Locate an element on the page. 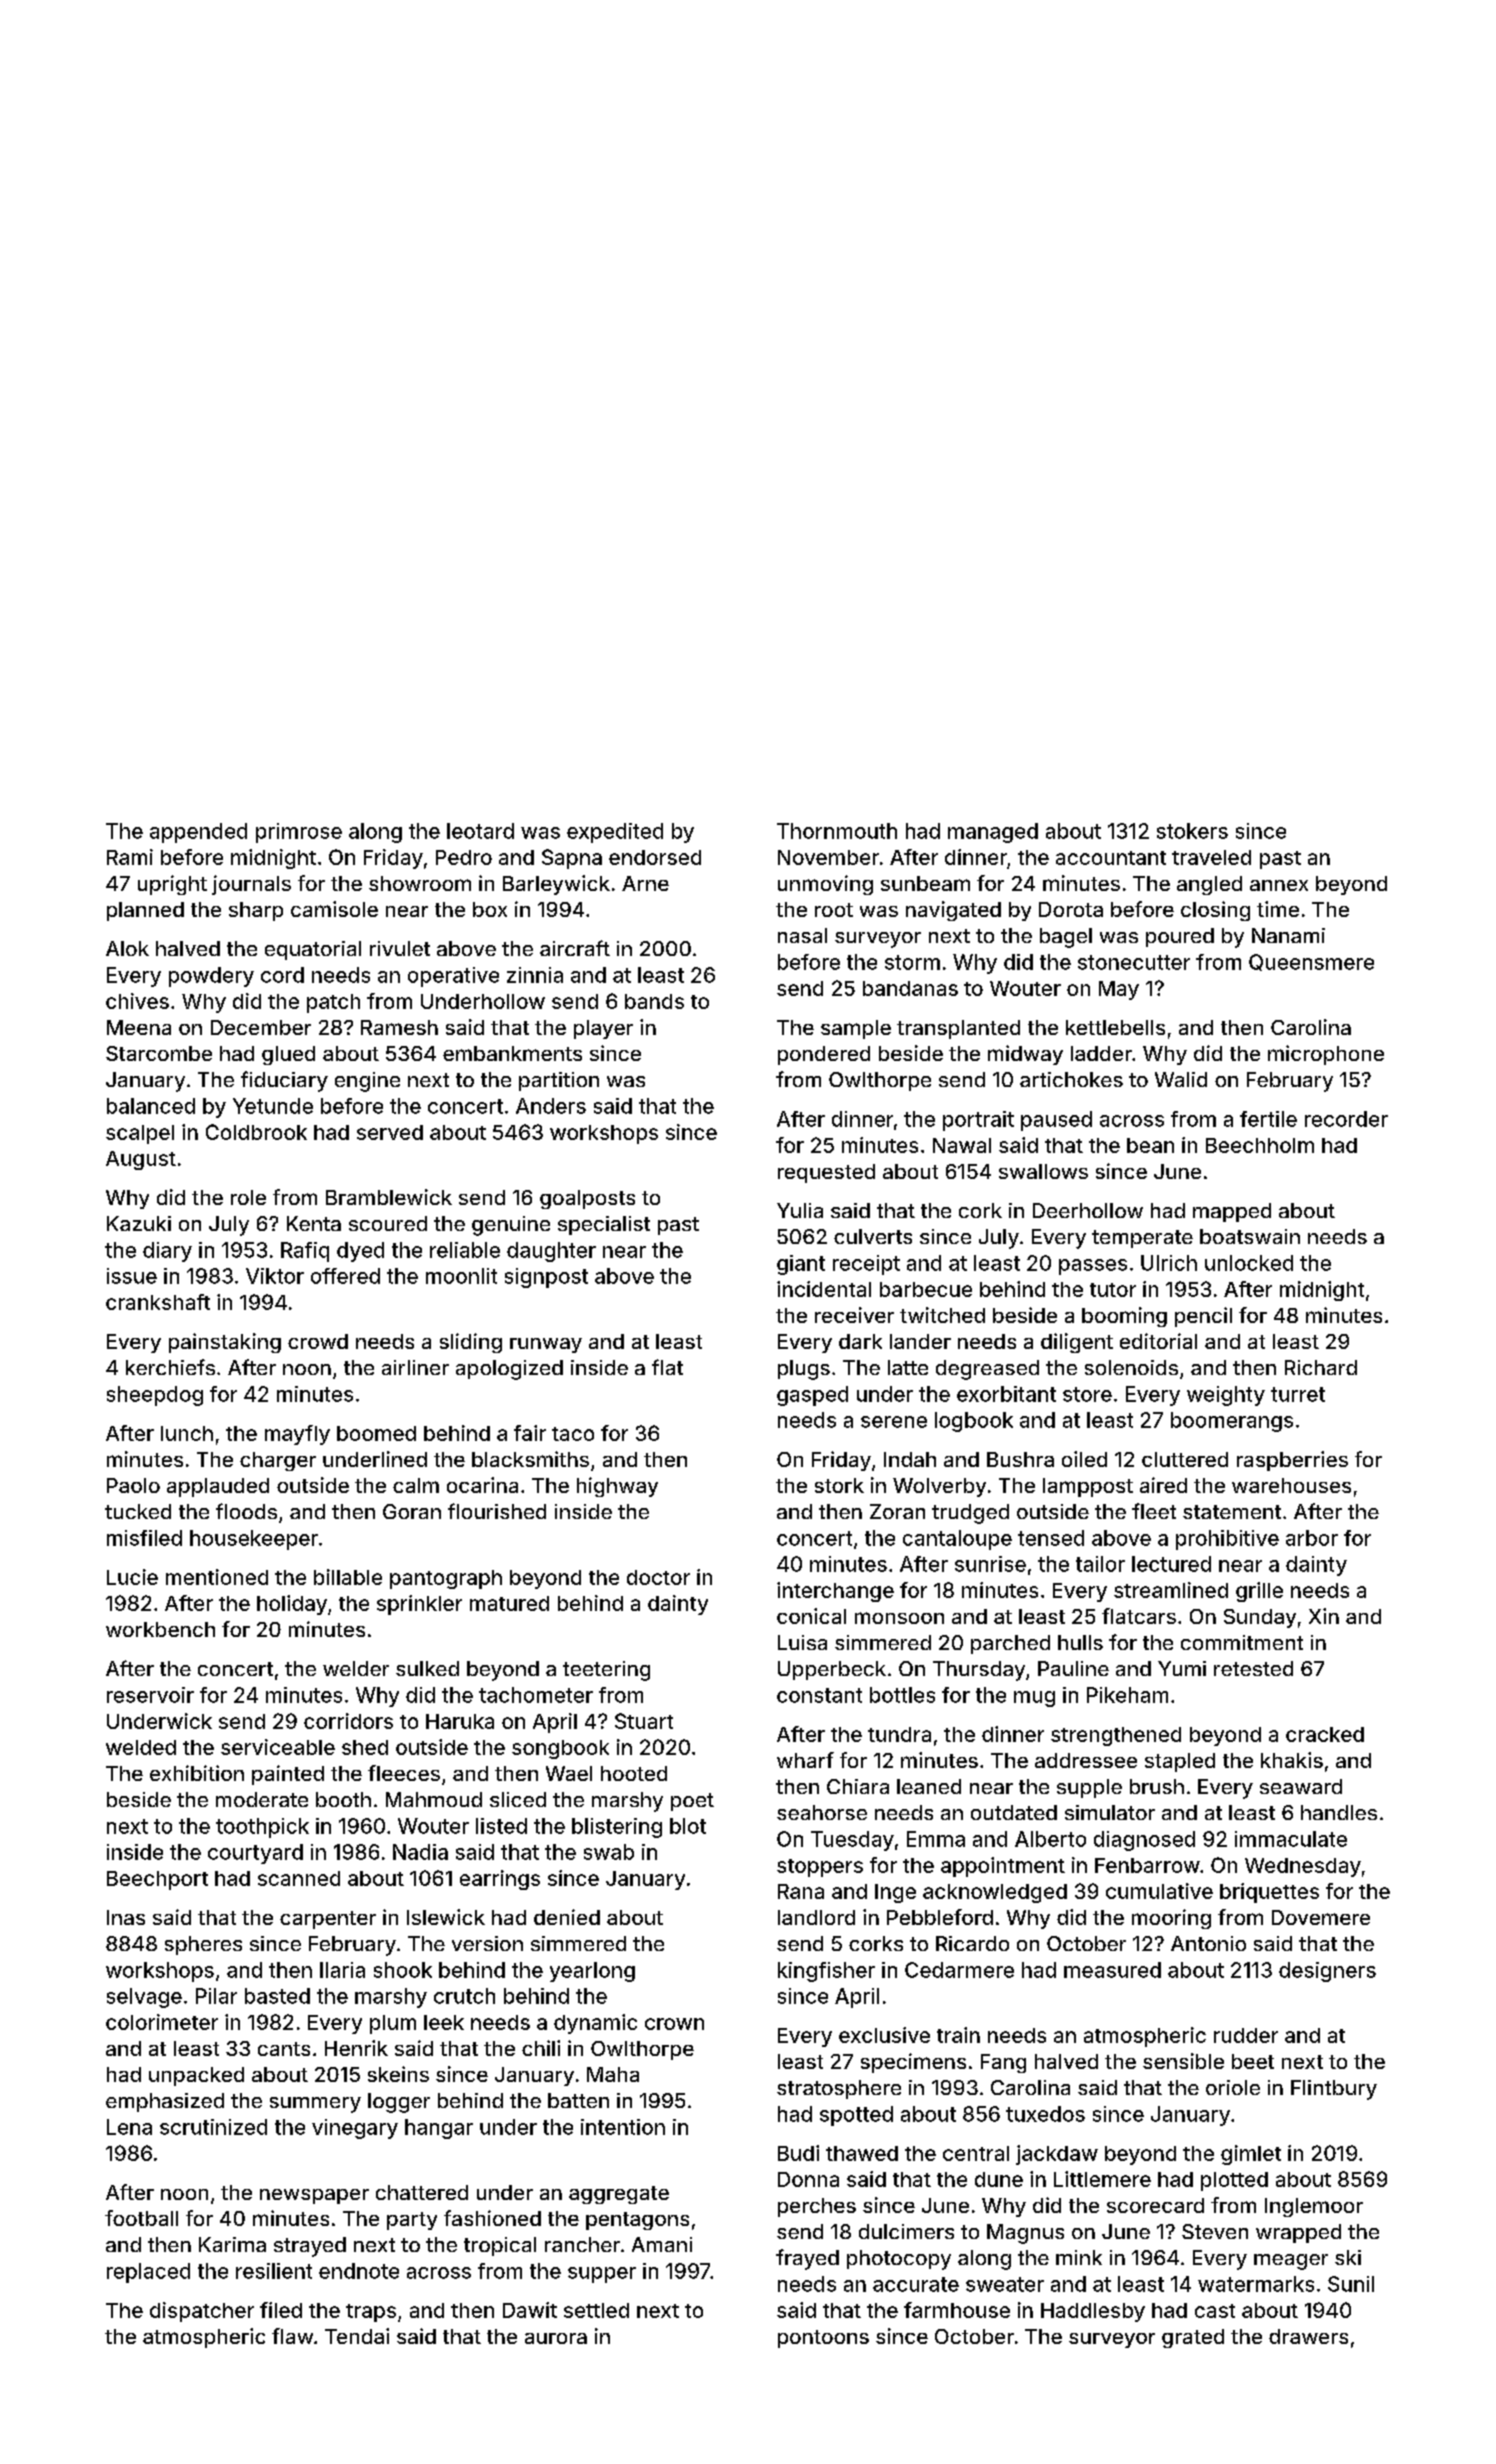 This document has height=2464, width=1496. primrose is located at coordinates (299, 833).
